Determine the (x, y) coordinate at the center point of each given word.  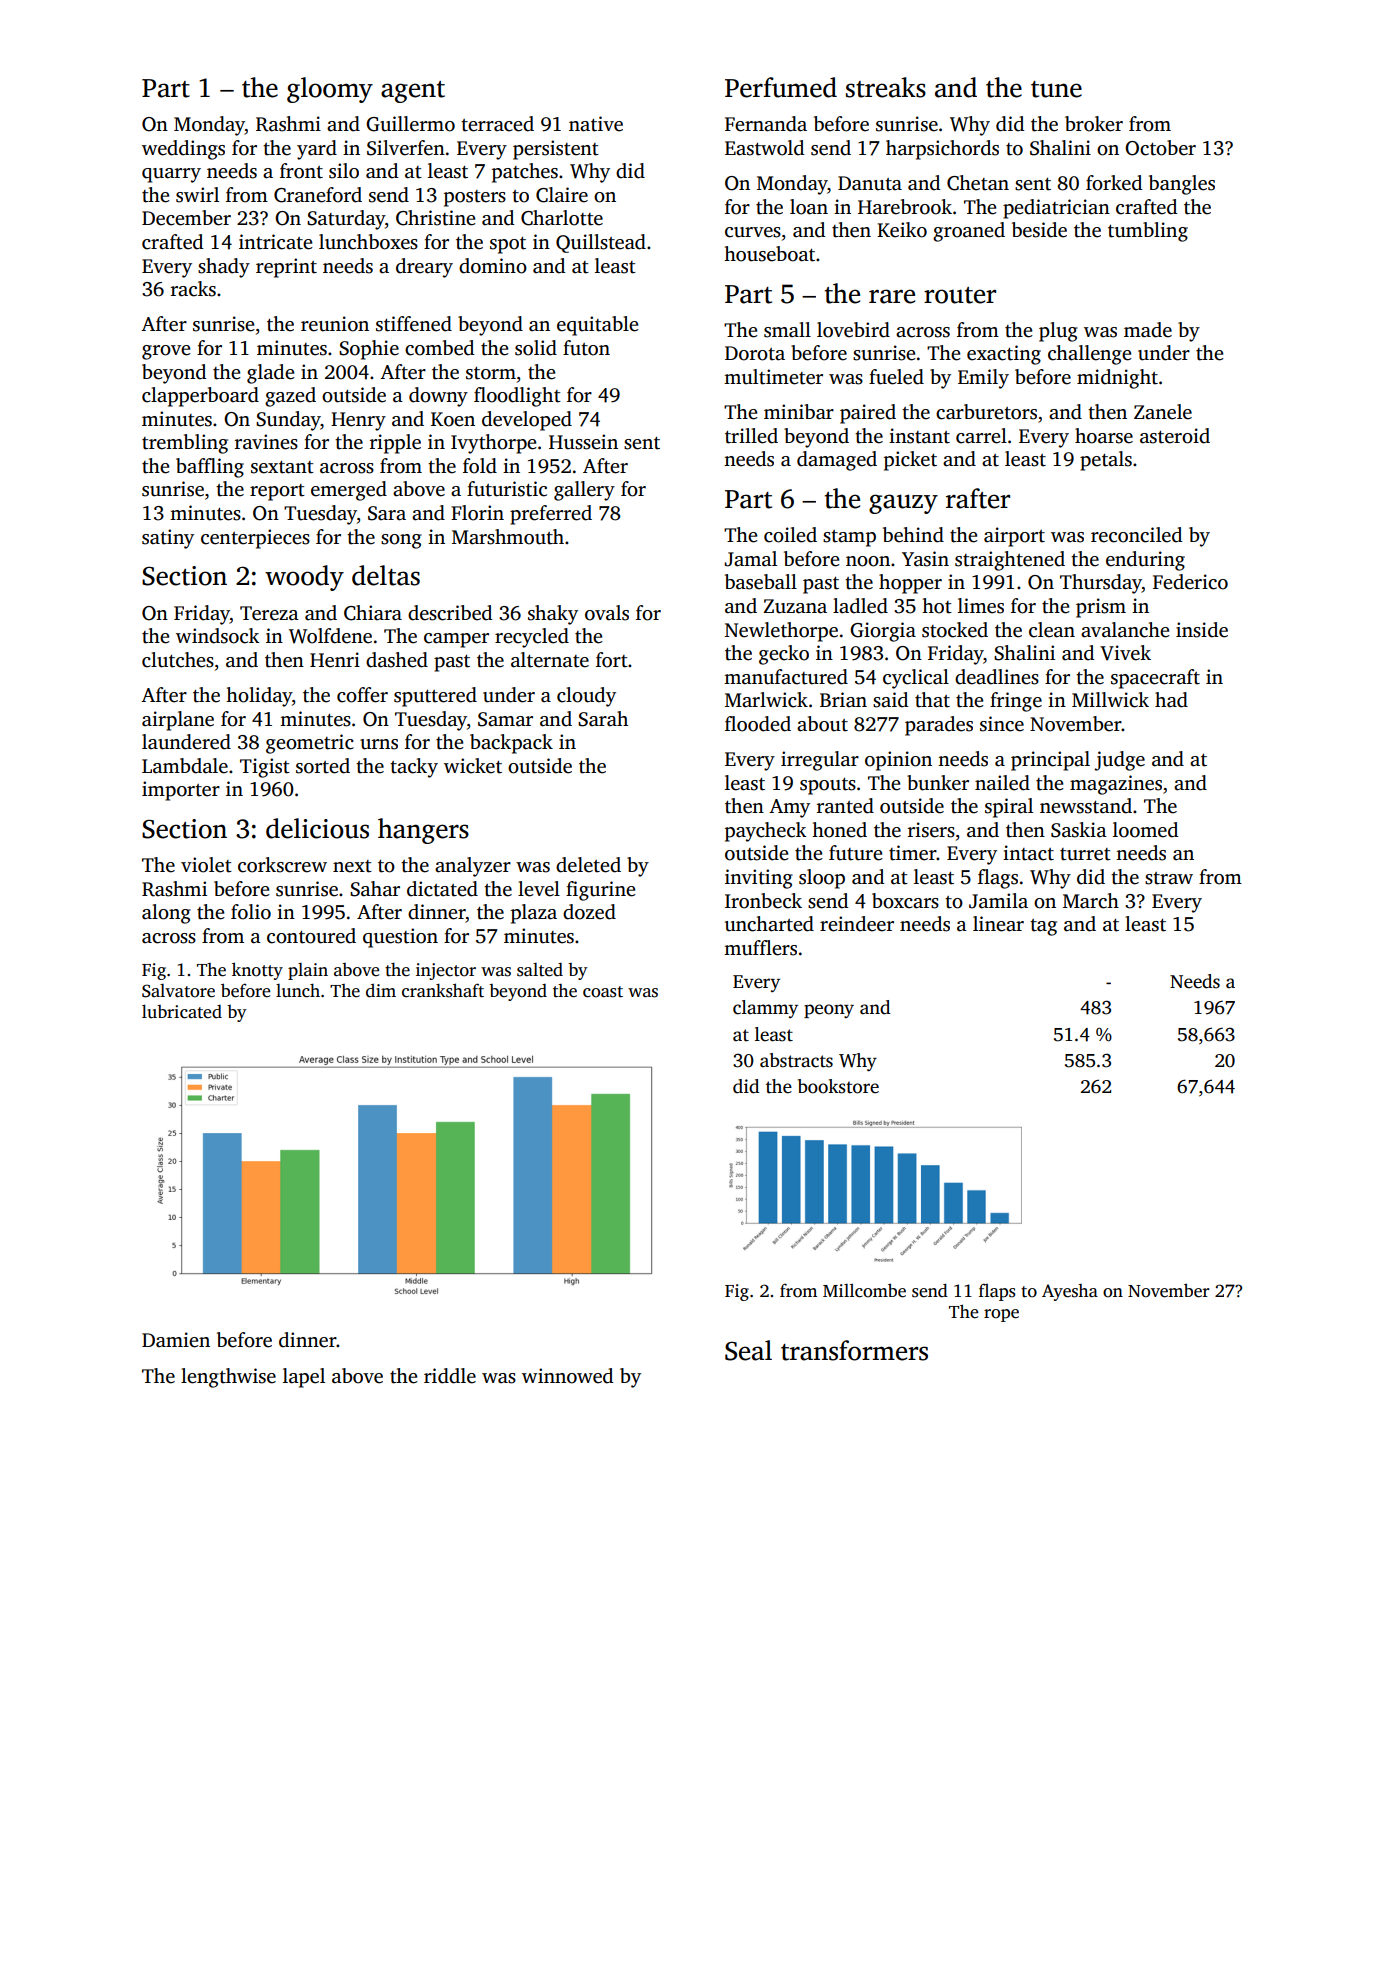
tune (1056, 89)
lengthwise (228, 1378)
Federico (1190, 582)
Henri (335, 660)
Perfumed (781, 87)
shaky (553, 615)
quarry (171, 175)
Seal (748, 1350)
